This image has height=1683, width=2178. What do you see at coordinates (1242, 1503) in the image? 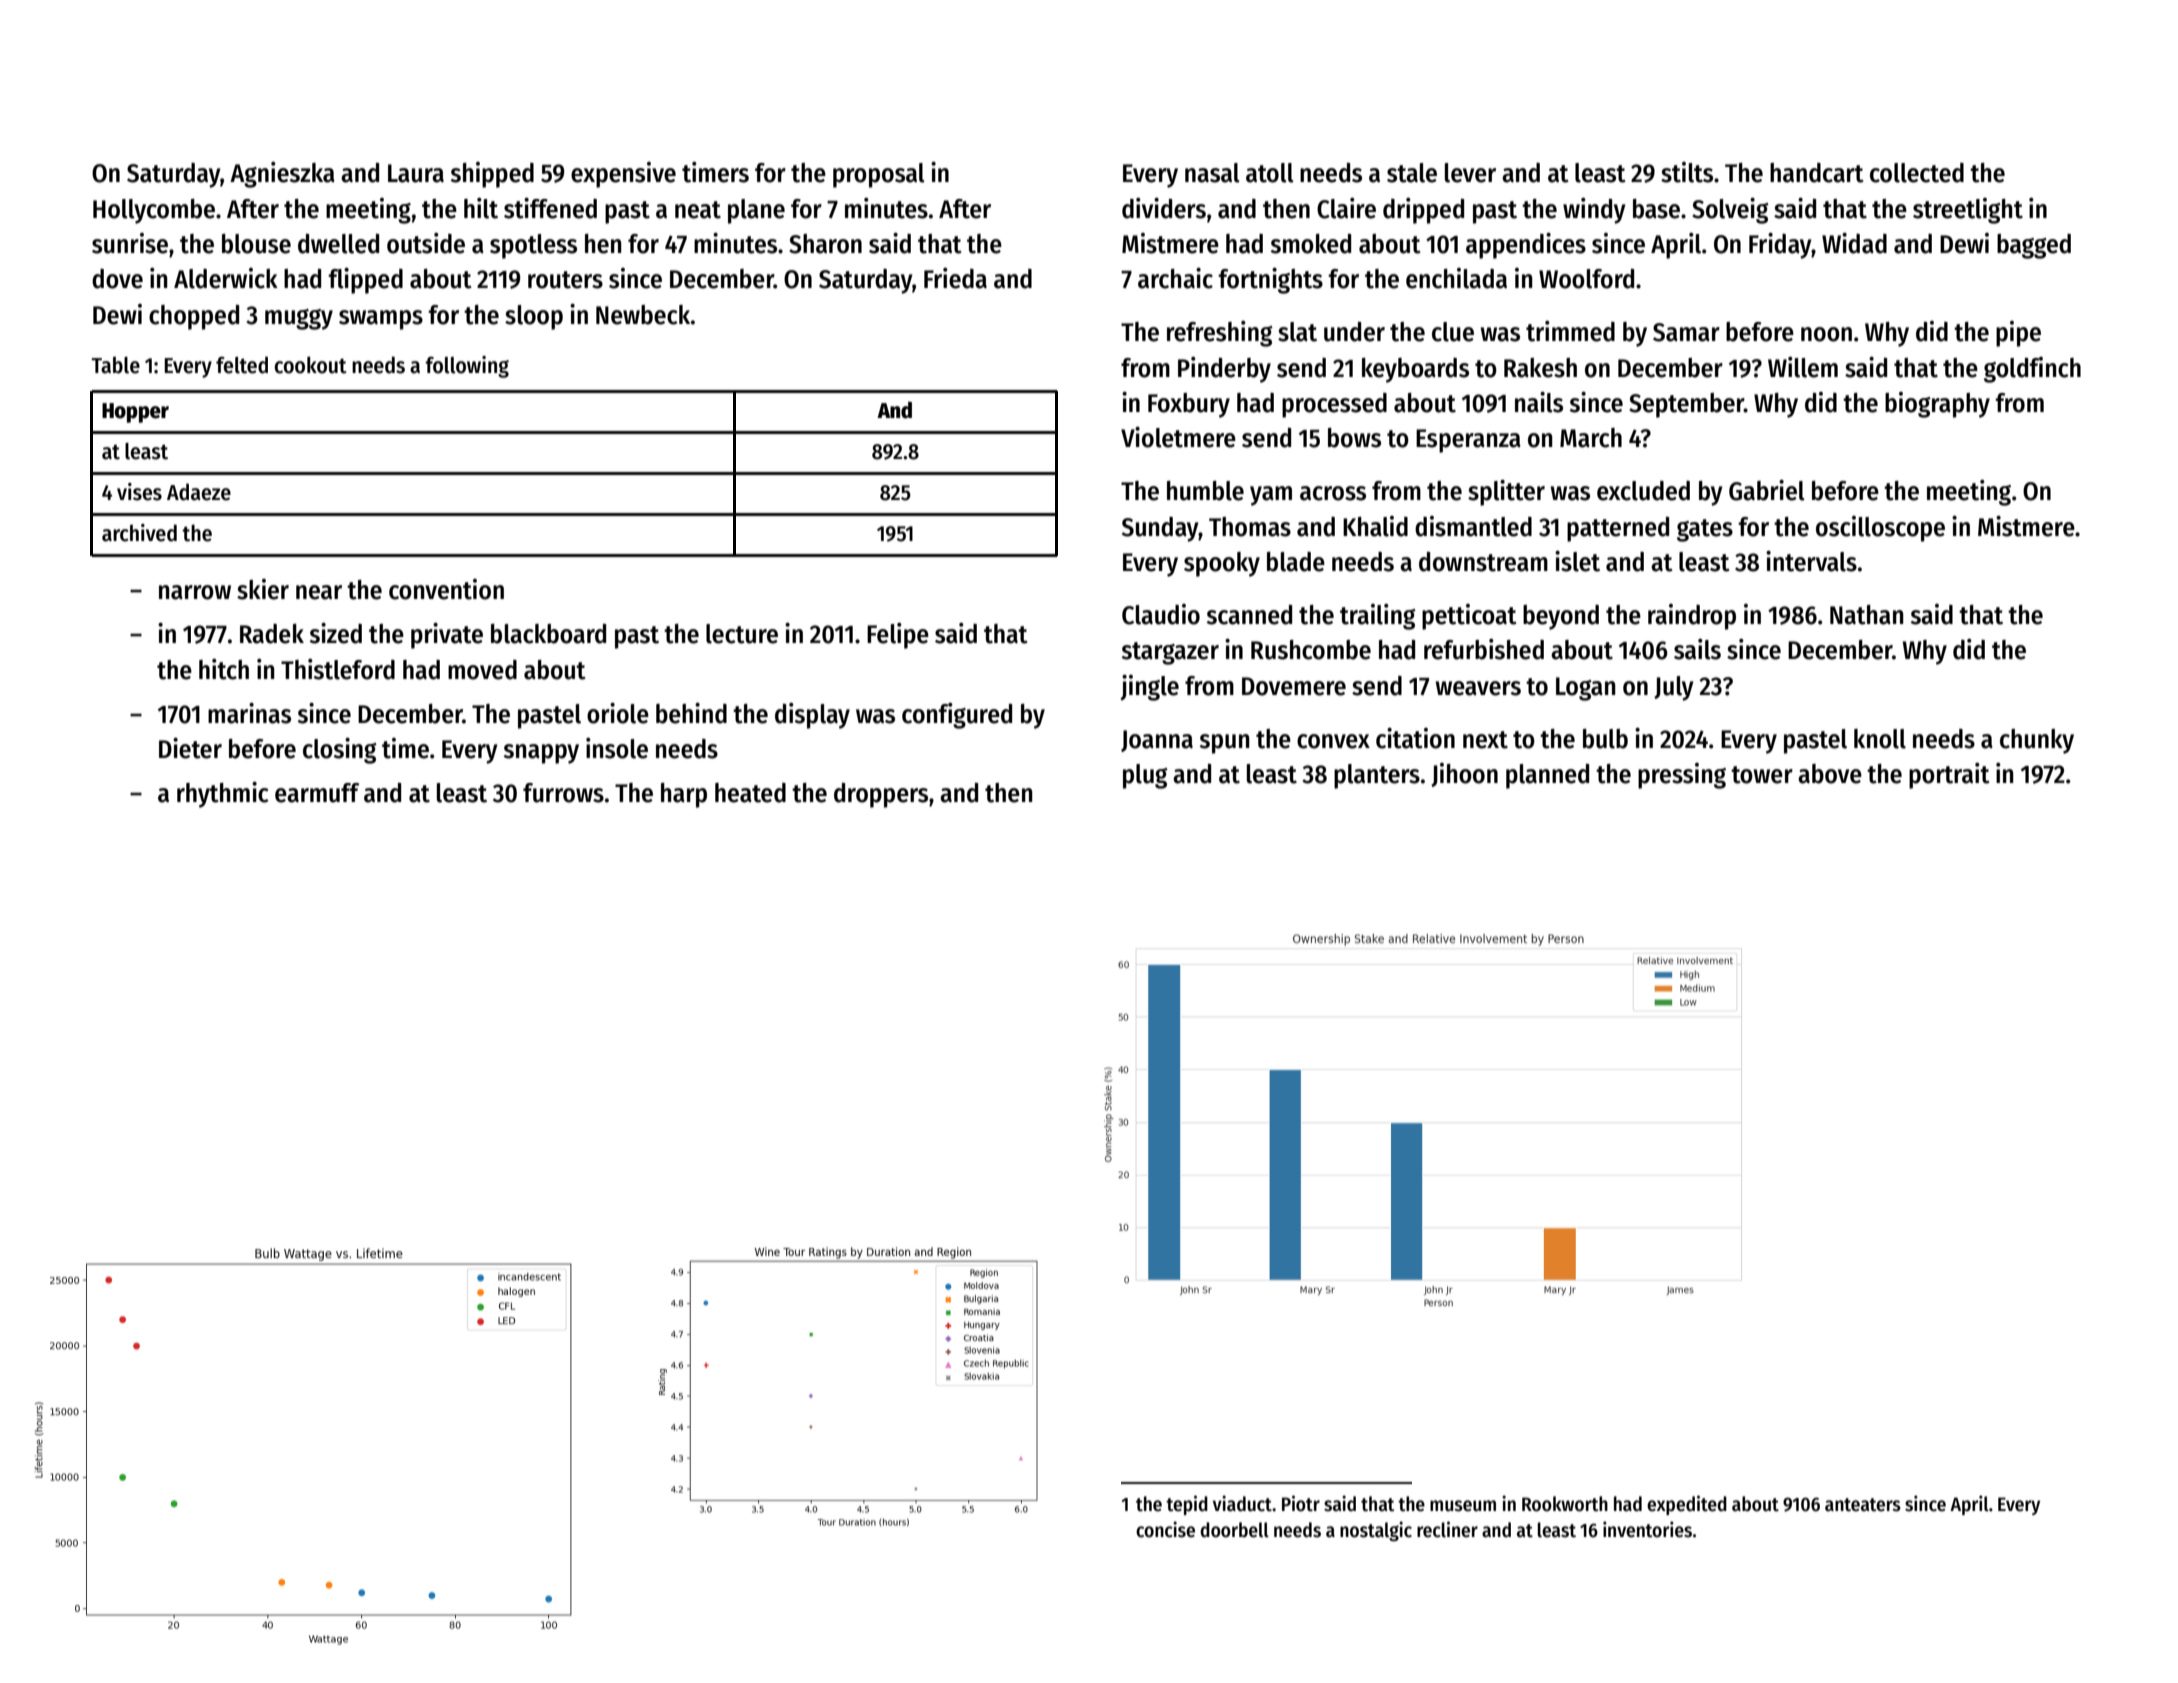
I see `viaduct` at bounding box center [1242, 1503].
